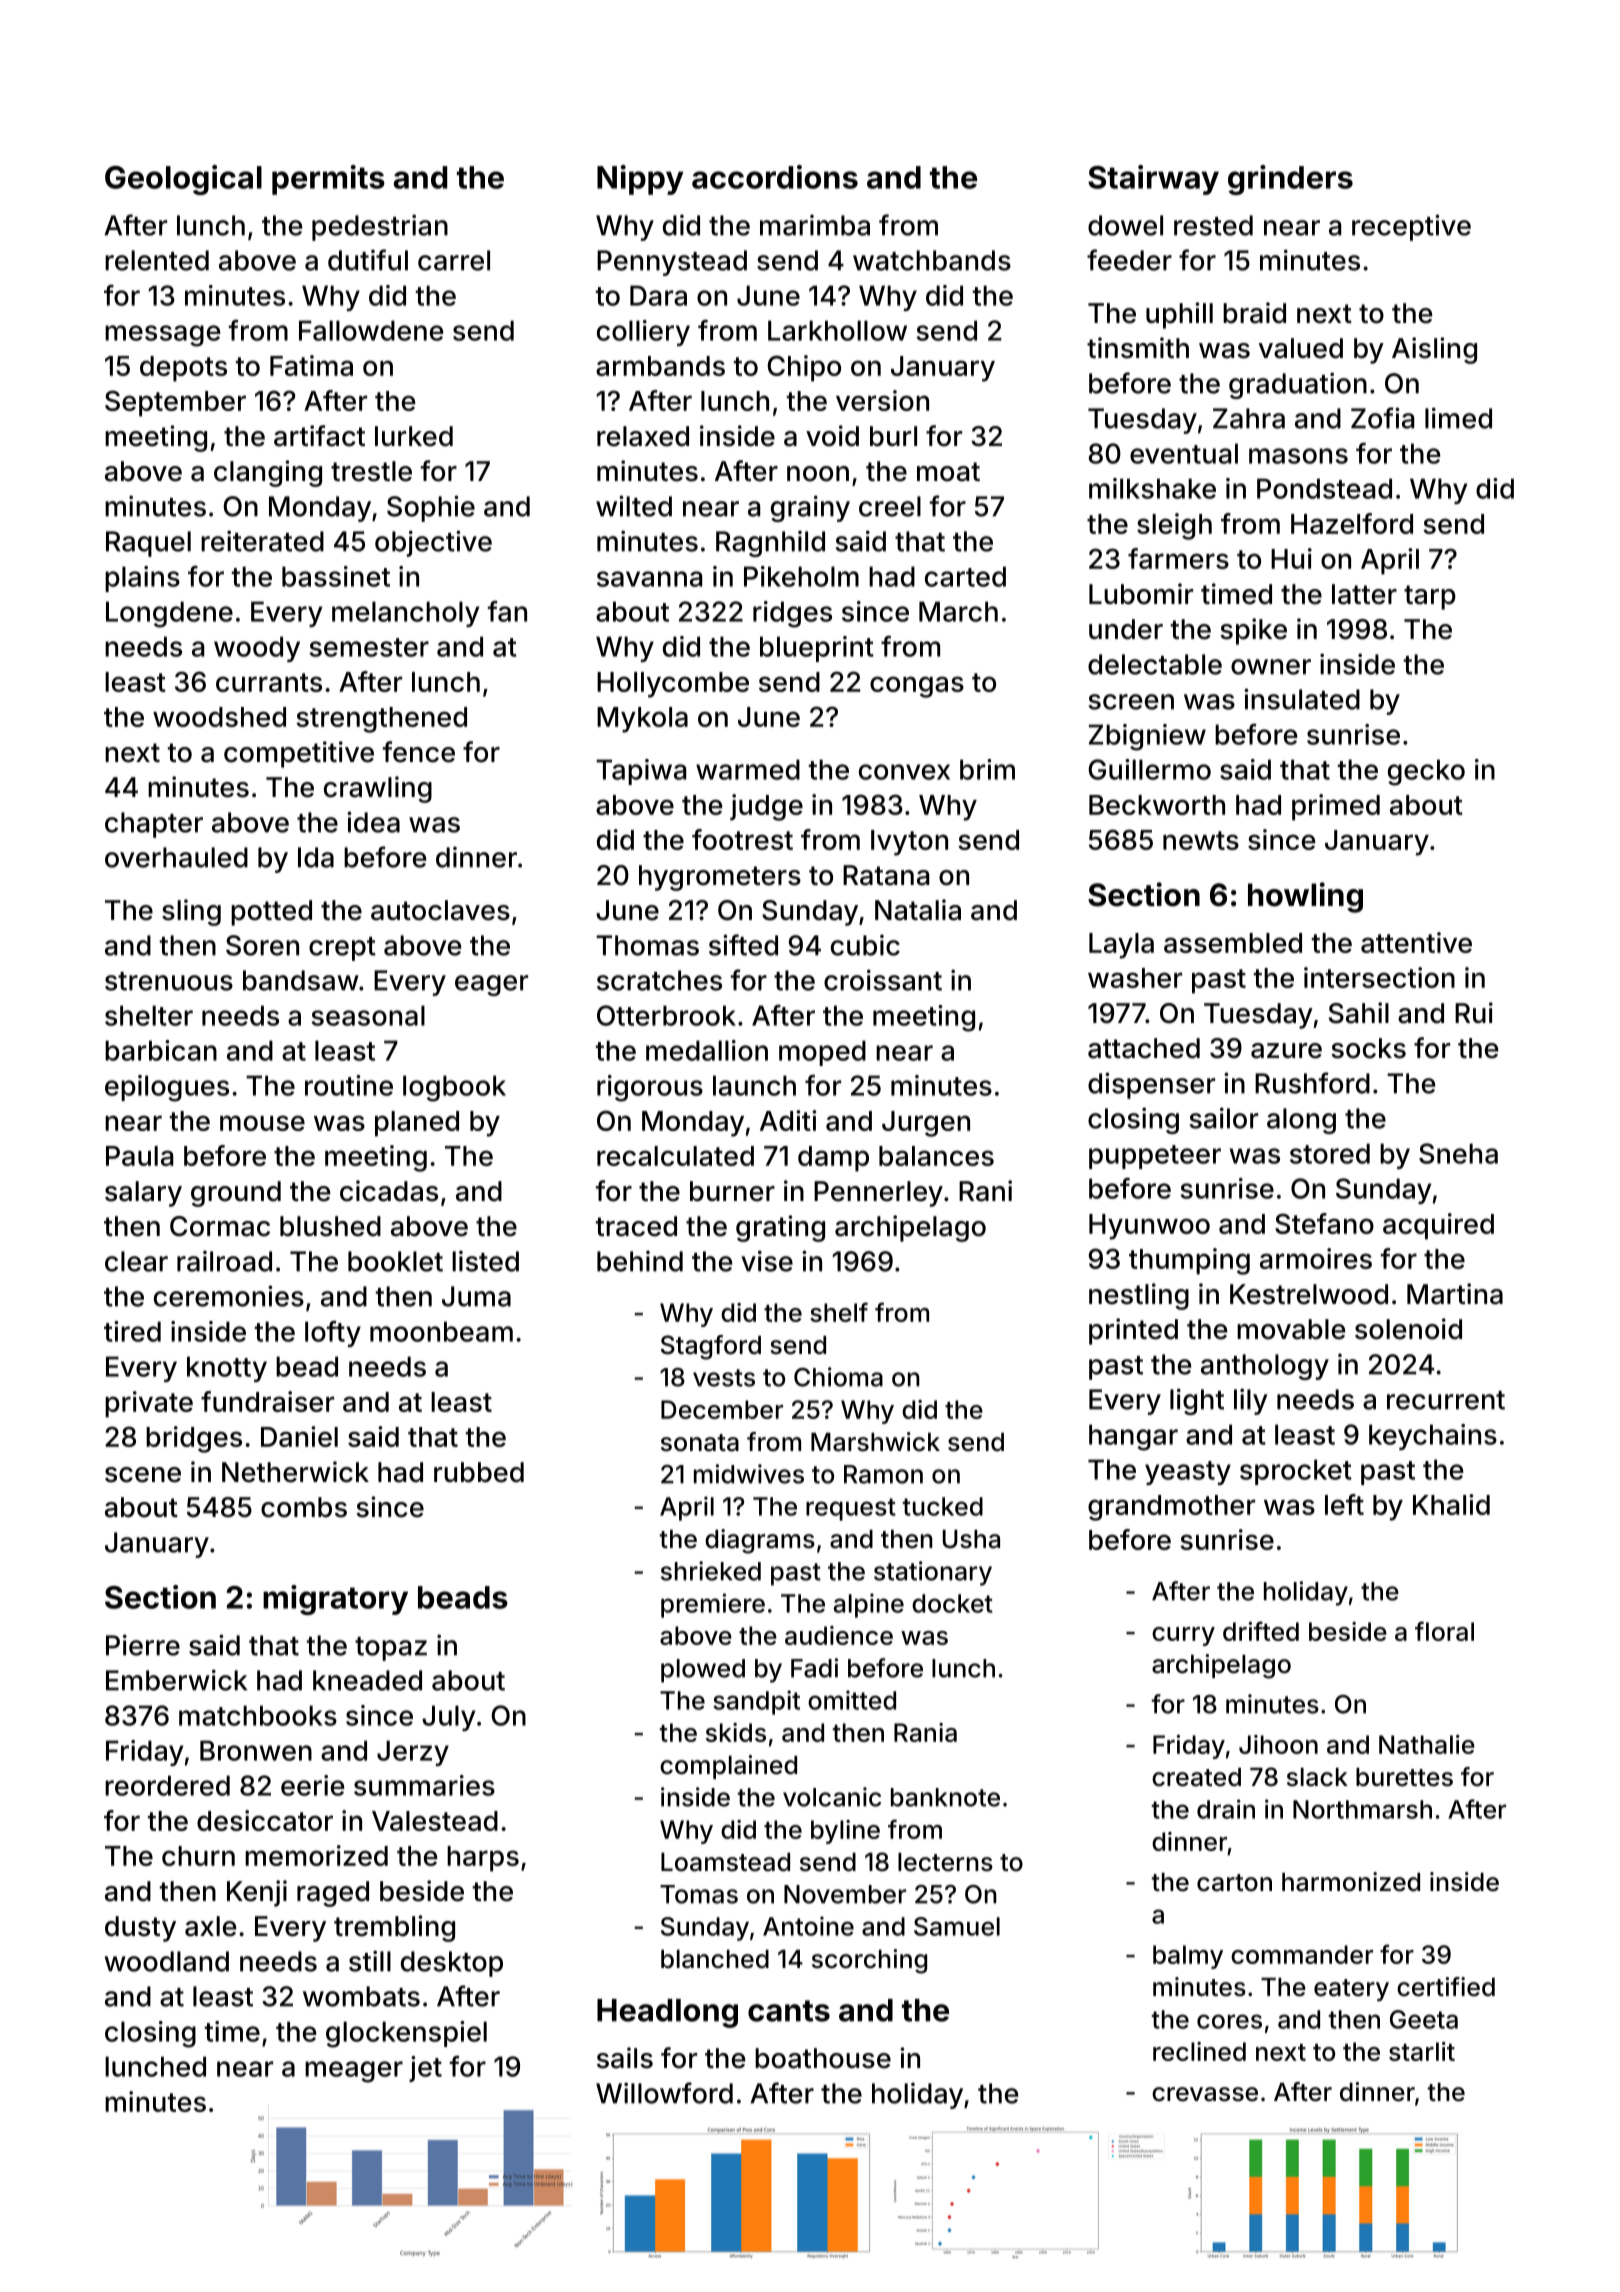  I want to click on shelter, so click(149, 1015).
